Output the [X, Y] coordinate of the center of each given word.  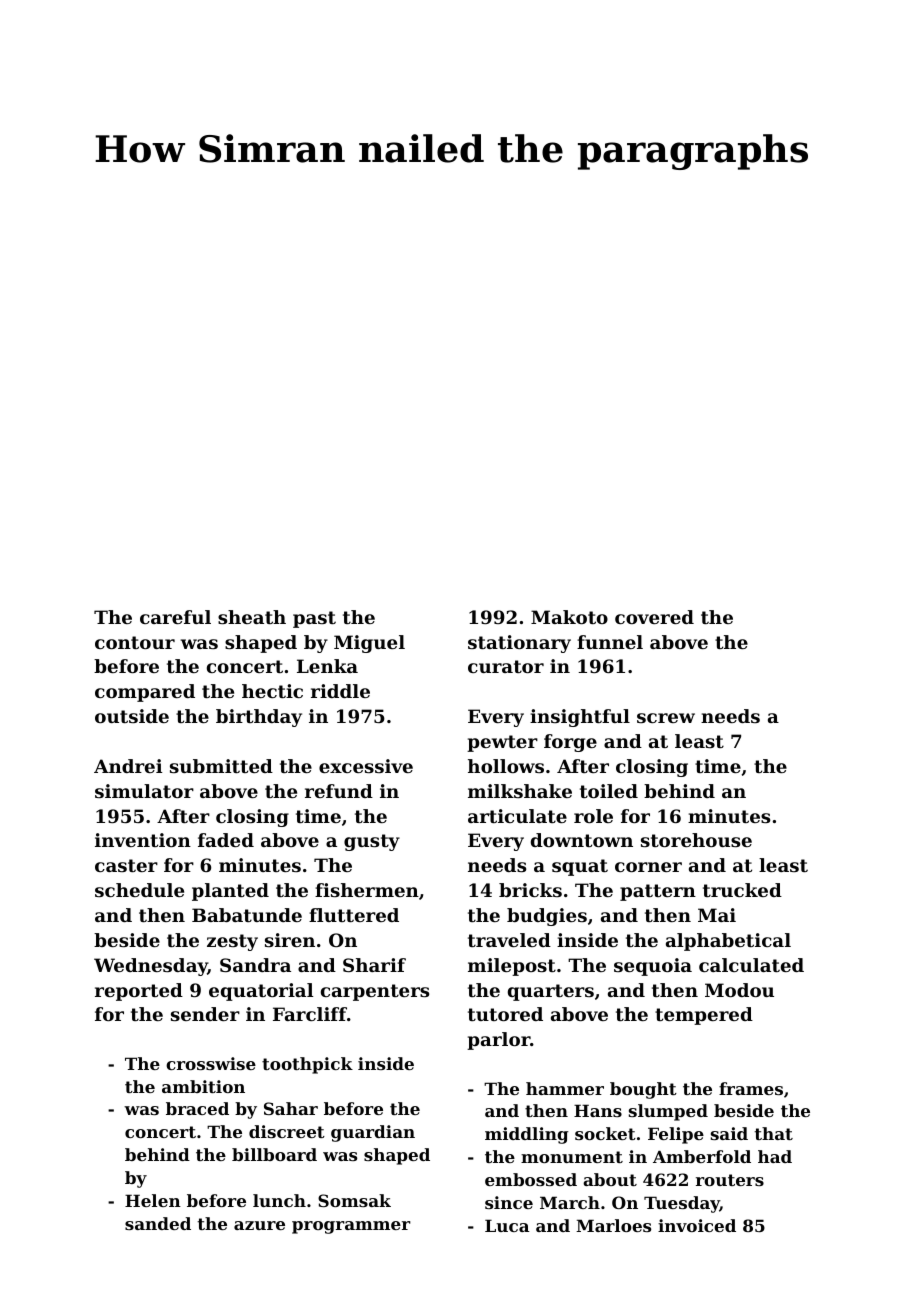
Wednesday [151, 967]
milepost [512, 967]
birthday [259, 718]
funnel [610, 642]
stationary [519, 644]
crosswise [211, 1063]
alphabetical [728, 942]
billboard [274, 1154]
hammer [565, 1088]
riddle [340, 691]
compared [145, 693]
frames [751, 1088]
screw [666, 718]
